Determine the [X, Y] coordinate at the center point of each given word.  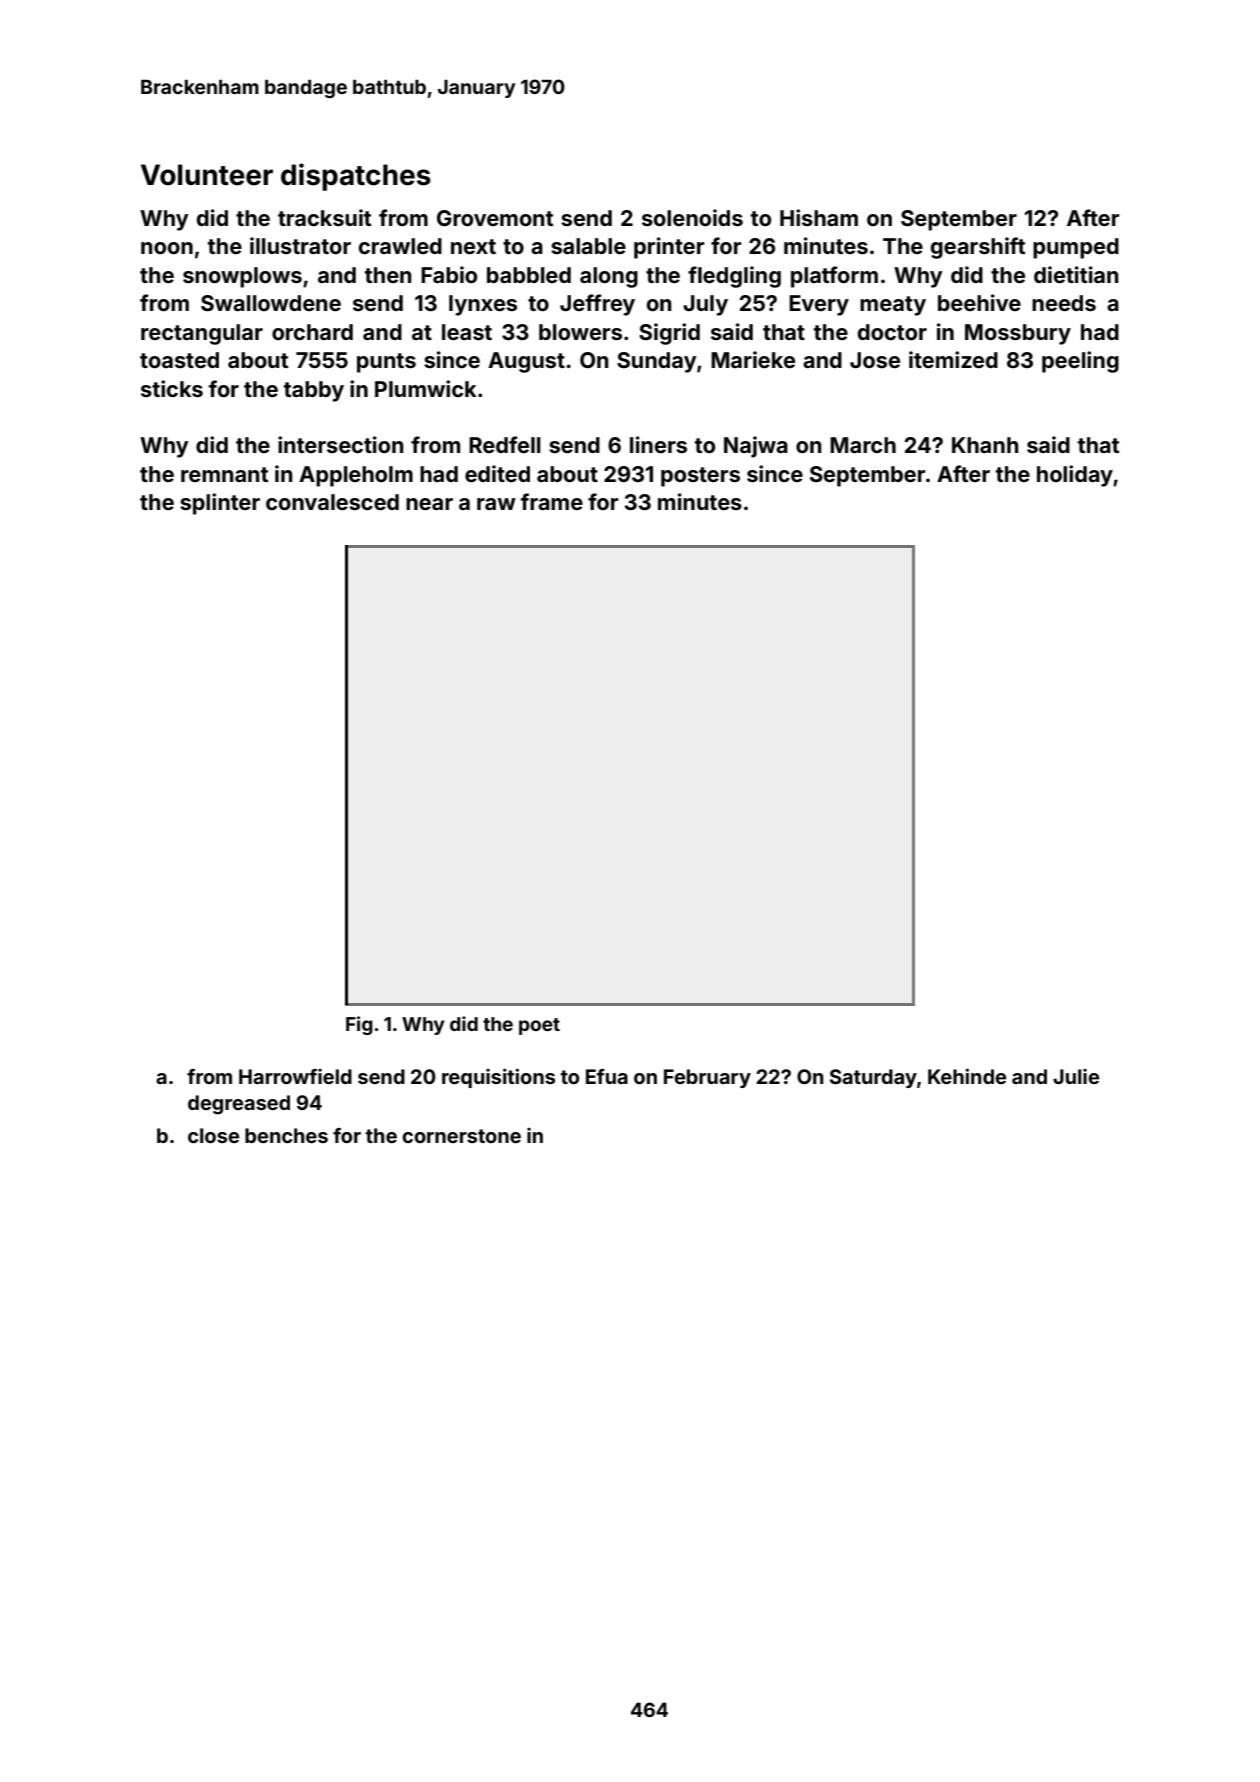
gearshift [978, 248]
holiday [1075, 476]
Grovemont [495, 218]
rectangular [202, 334]
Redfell [505, 444]
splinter [220, 504]
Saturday [873, 1078]
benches [286, 1135]
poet [539, 1026]
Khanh [985, 445]
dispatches [356, 177]
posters [700, 477]
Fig [359, 1025]
